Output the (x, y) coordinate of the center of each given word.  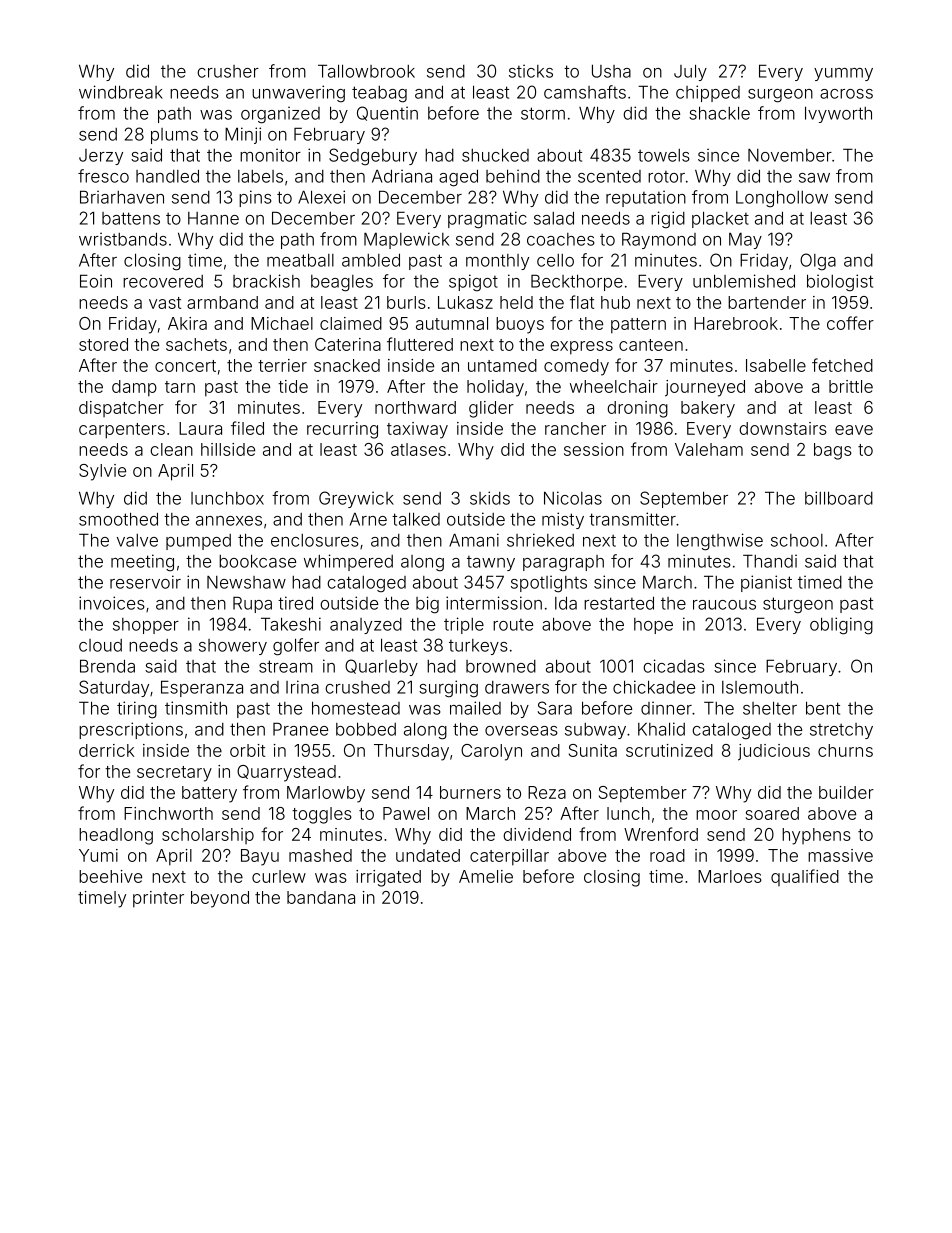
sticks (531, 71)
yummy (843, 74)
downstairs (783, 428)
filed (247, 428)
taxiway (417, 430)
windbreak (121, 92)
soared (772, 813)
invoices (112, 603)
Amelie (486, 876)
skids (490, 498)
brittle (851, 386)
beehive (110, 876)
